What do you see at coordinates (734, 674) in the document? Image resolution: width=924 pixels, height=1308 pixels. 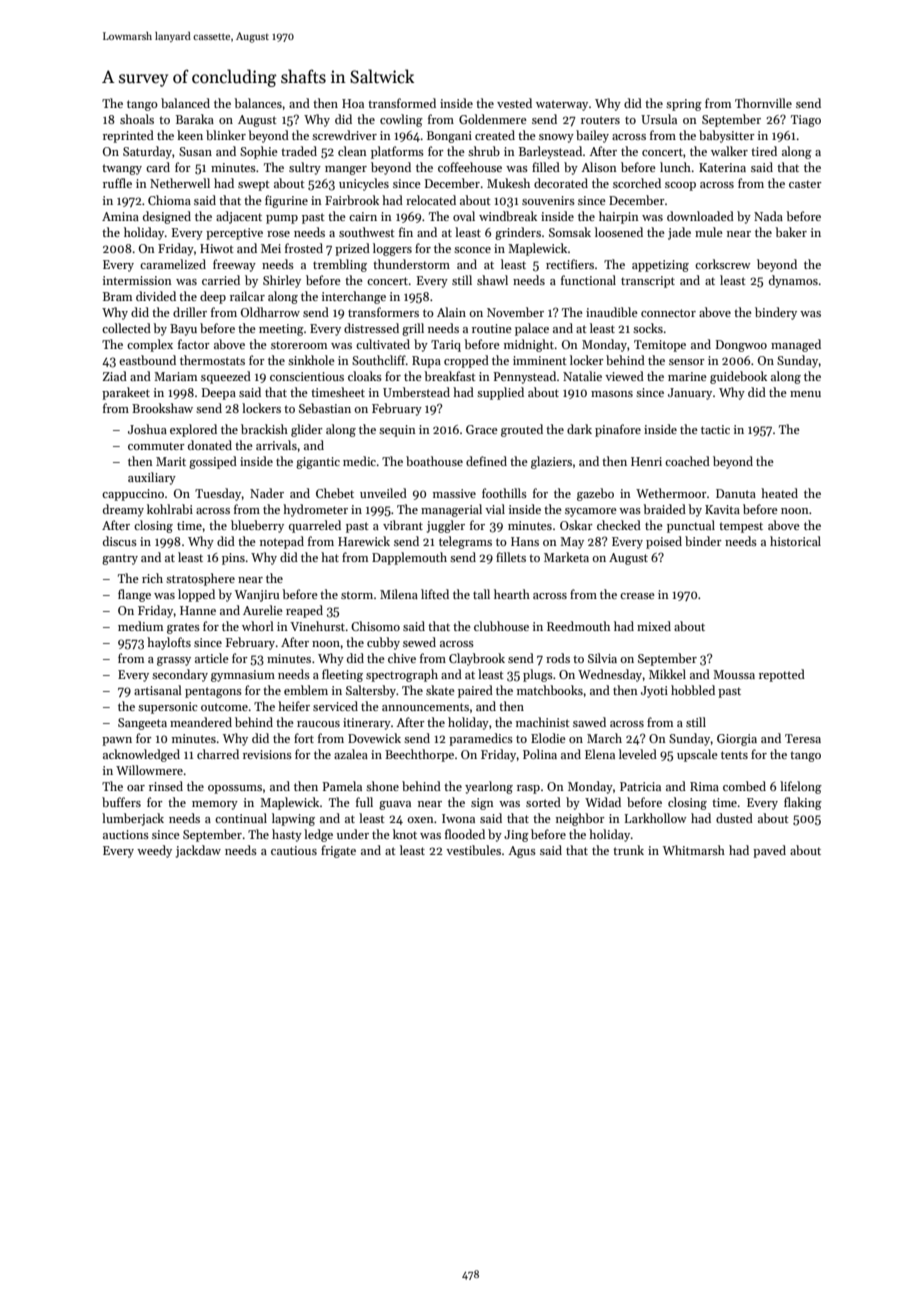 I see `Moussa` at bounding box center [734, 674].
